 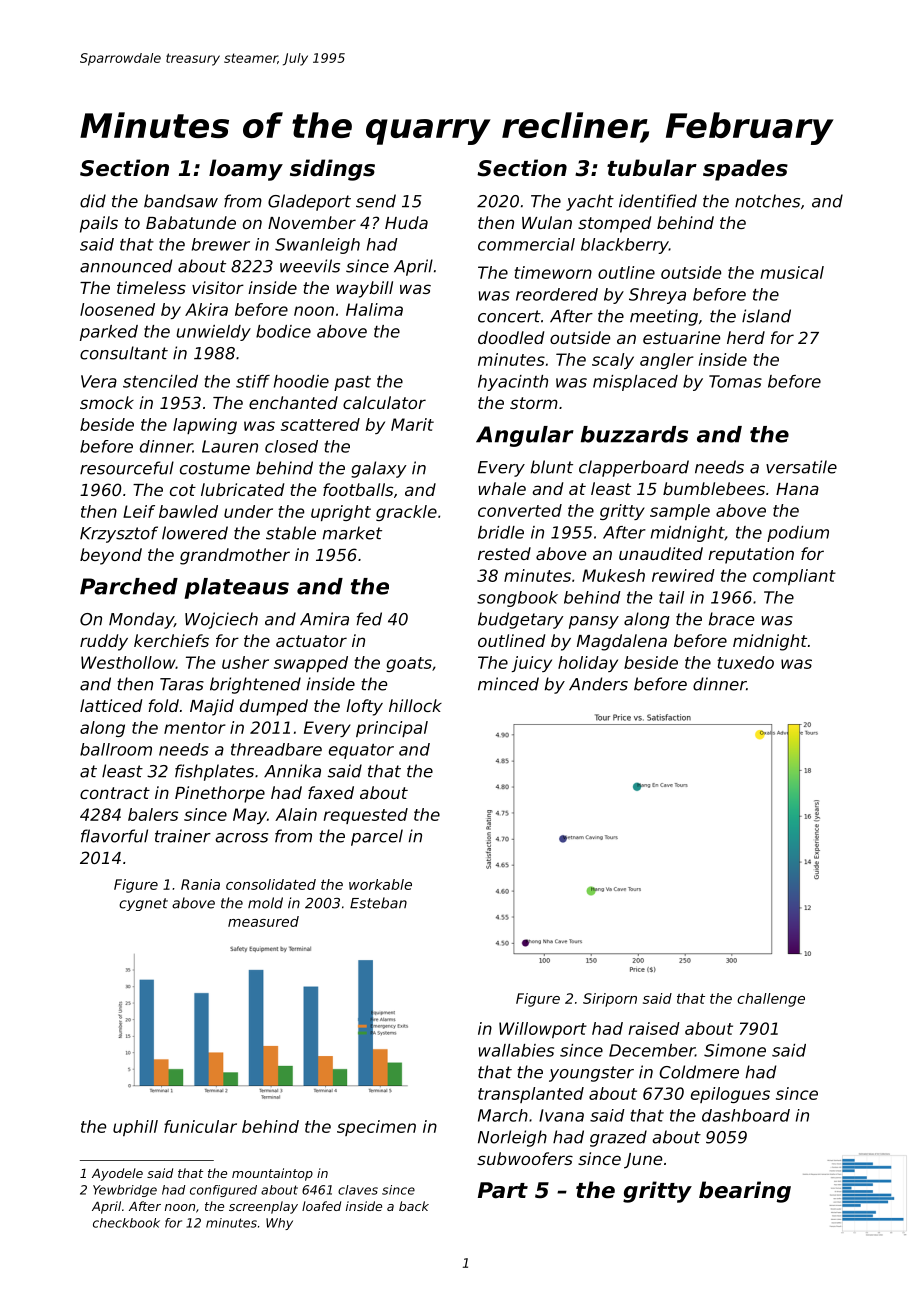 What do you see at coordinates (732, 619) in the image?
I see `brace` at bounding box center [732, 619].
